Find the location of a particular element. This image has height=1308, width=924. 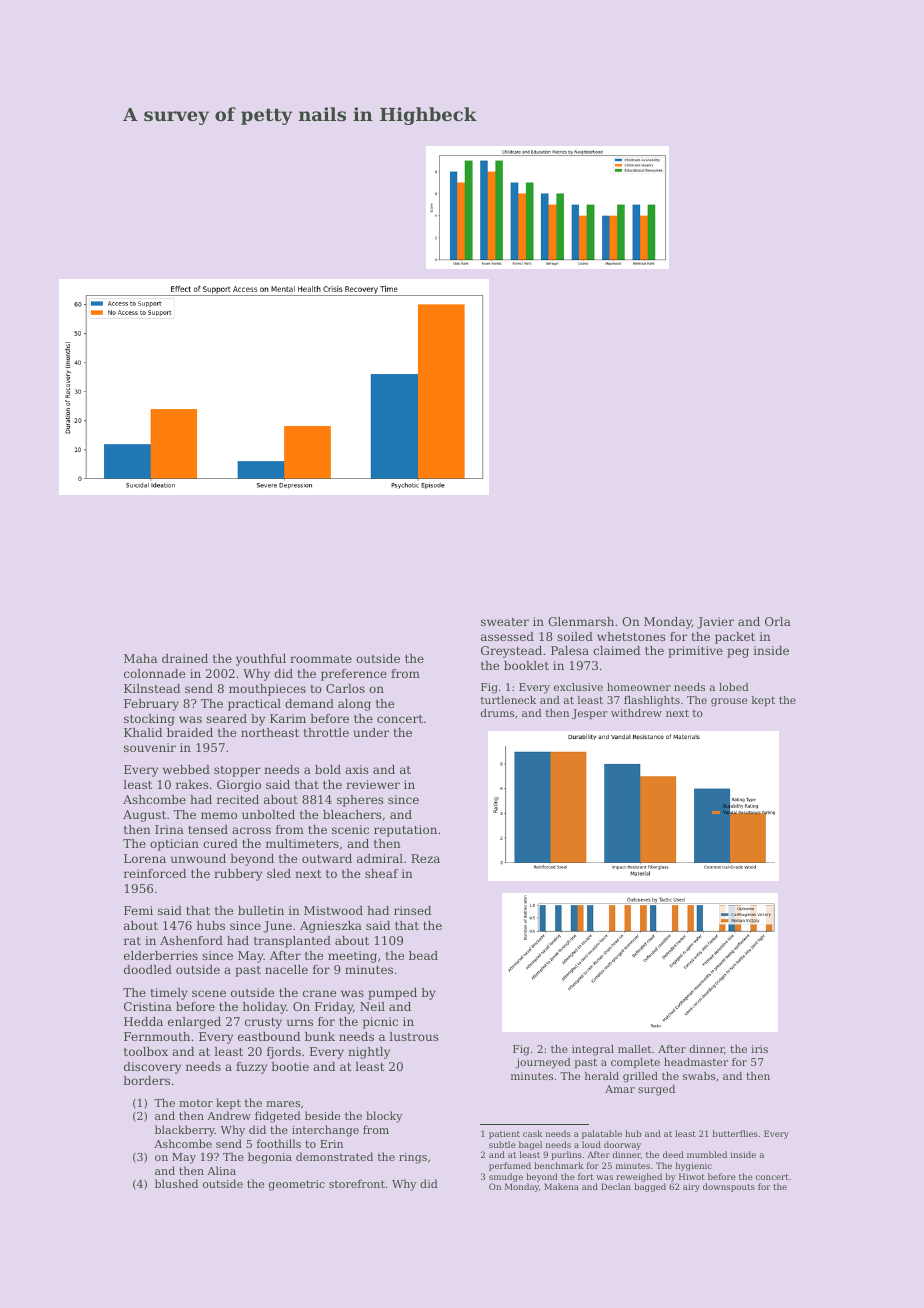

reputation is located at coordinates (405, 831).
